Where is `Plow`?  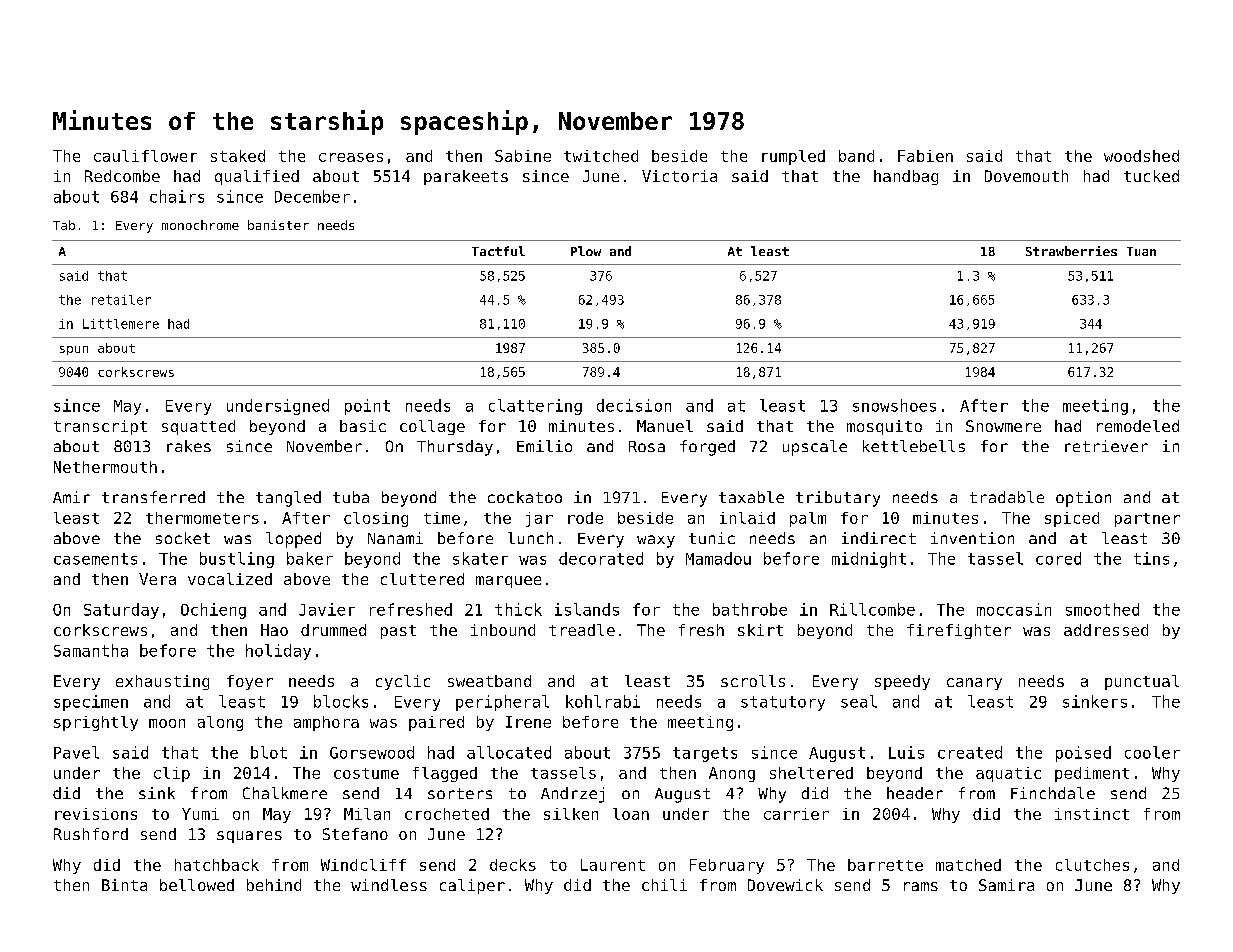 Plow is located at coordinates (586, 251).
